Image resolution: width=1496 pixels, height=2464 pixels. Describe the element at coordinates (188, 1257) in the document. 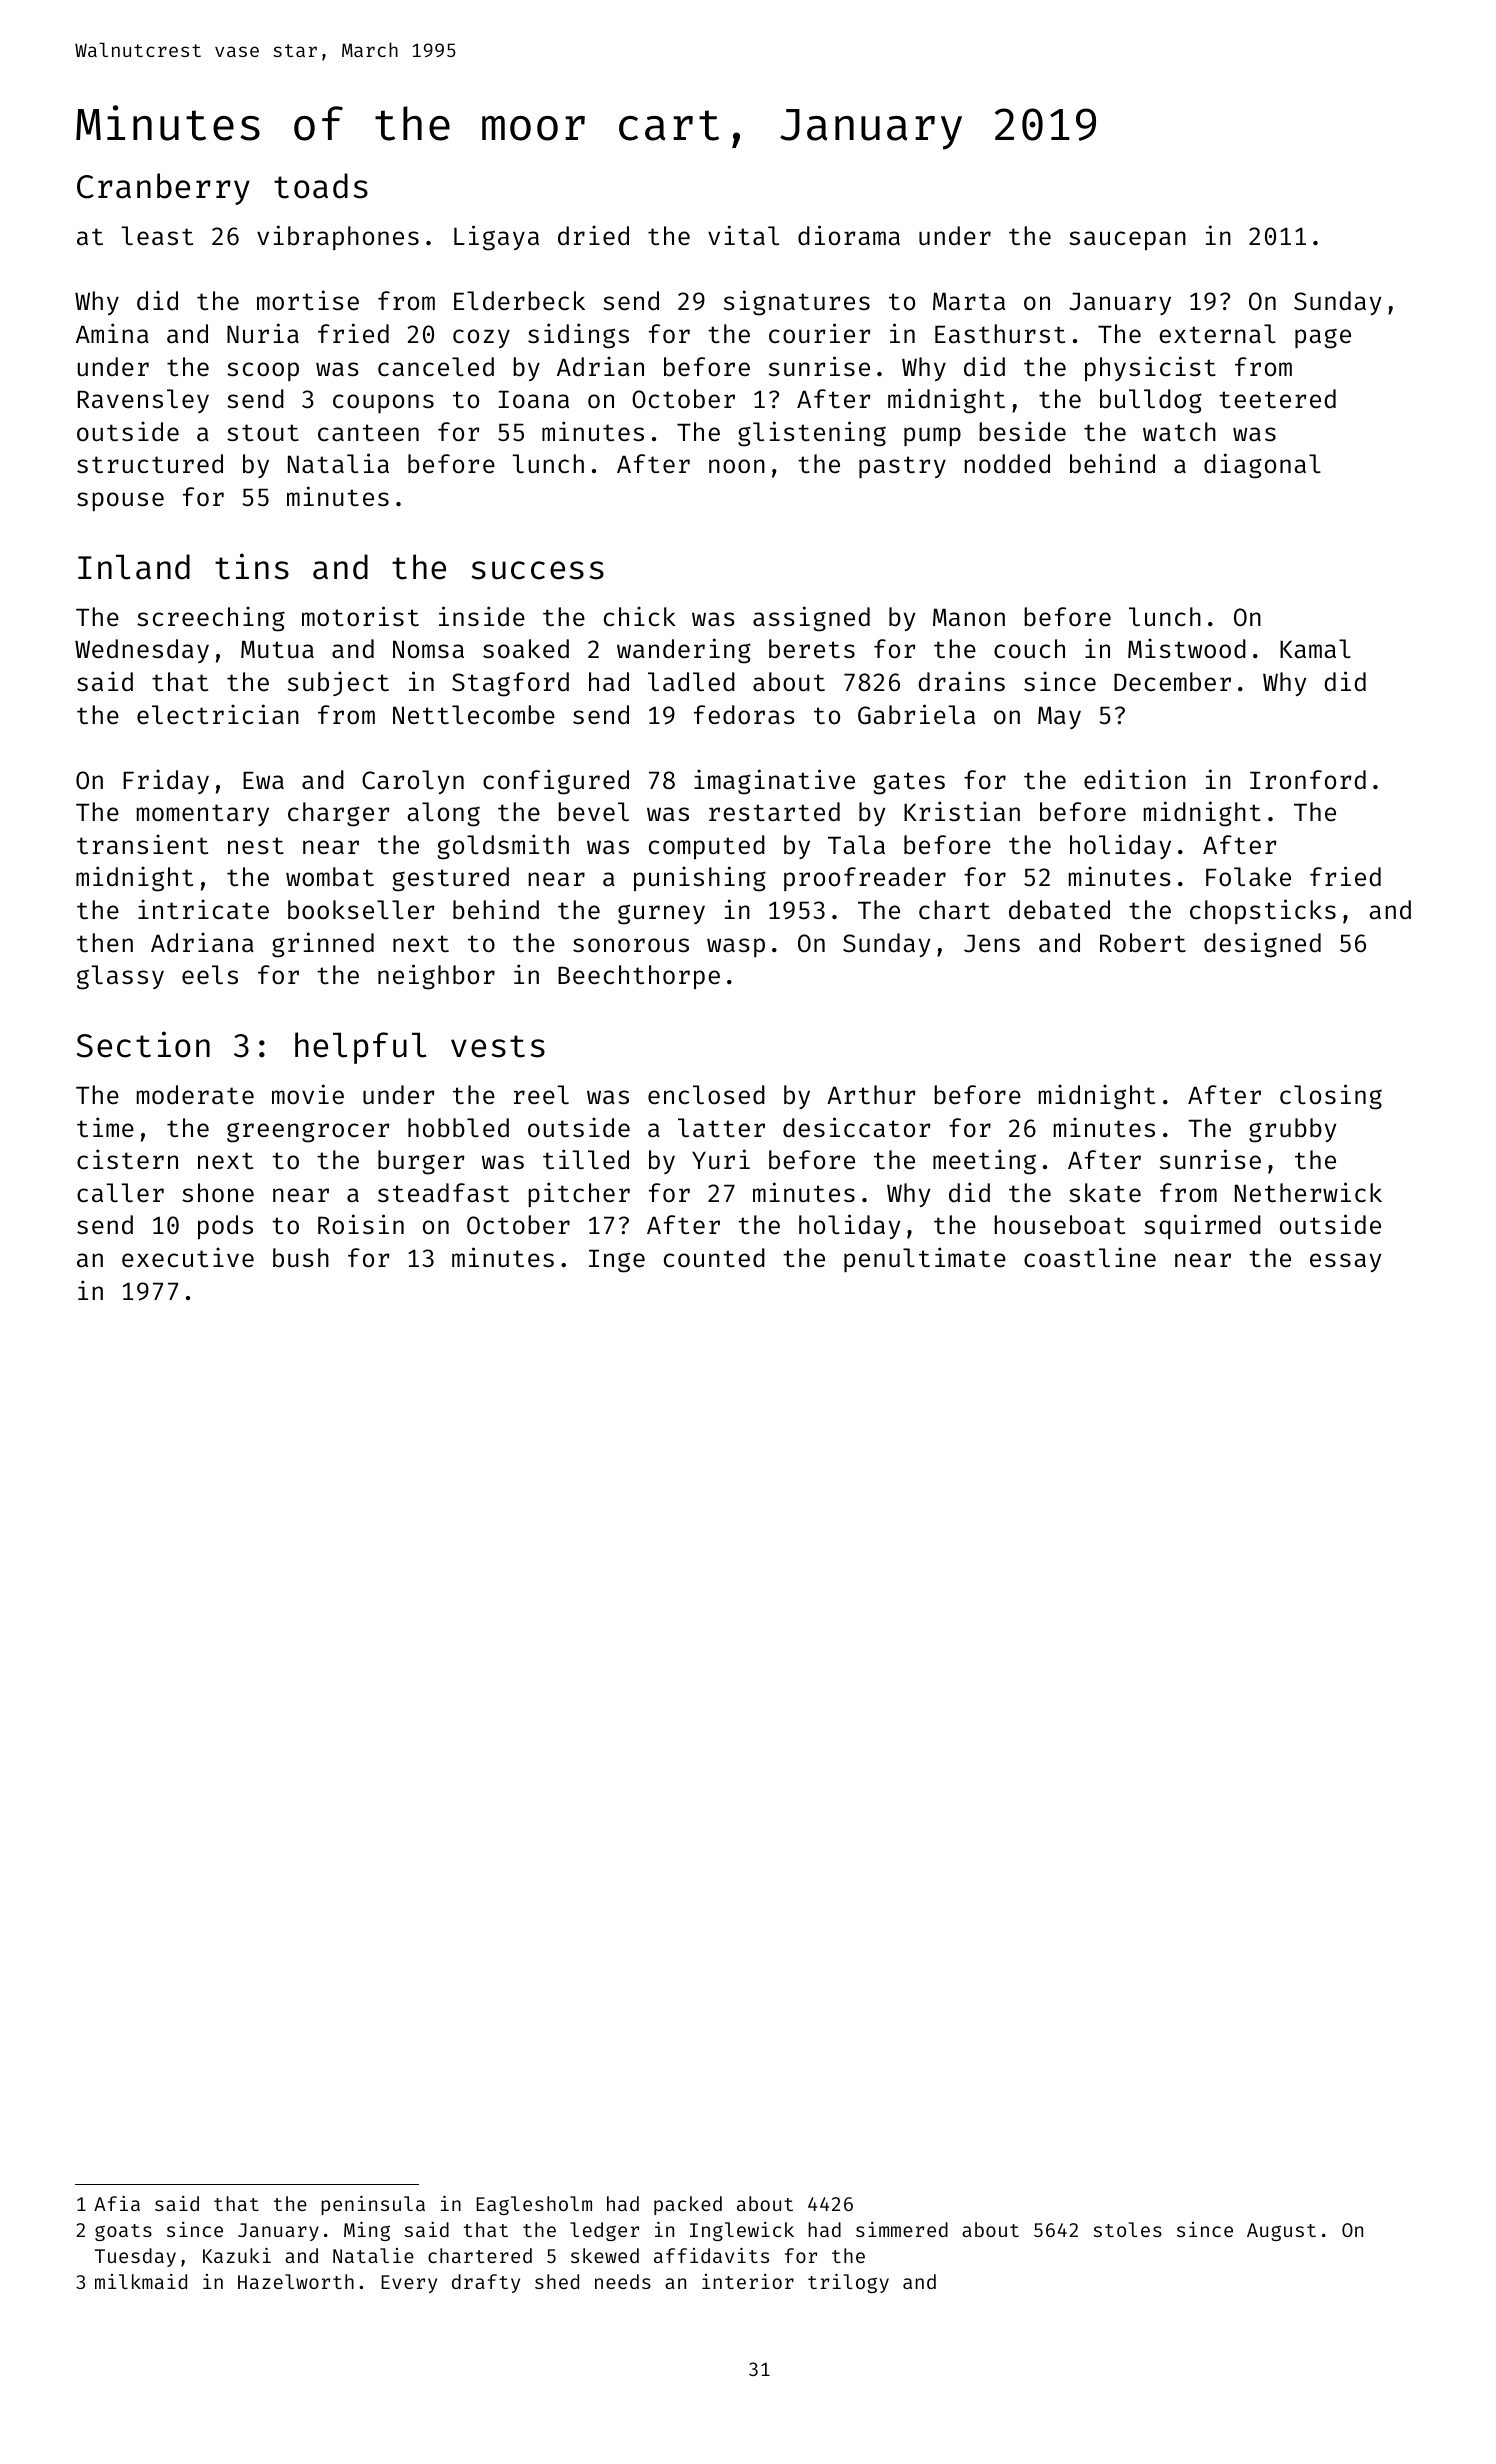

I see `executive` at that location.
